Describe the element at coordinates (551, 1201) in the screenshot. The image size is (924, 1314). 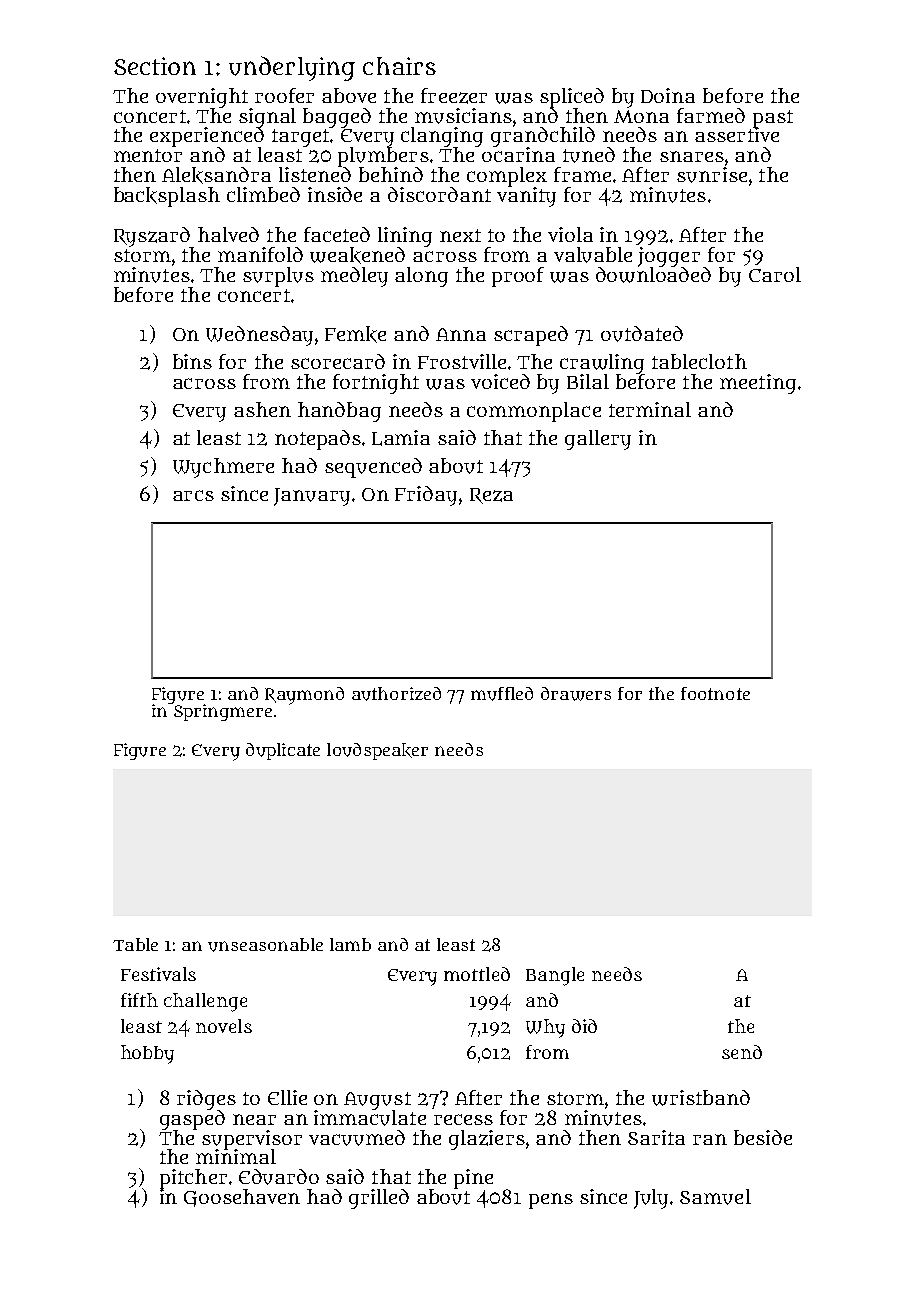
I see `pens` at that location.
